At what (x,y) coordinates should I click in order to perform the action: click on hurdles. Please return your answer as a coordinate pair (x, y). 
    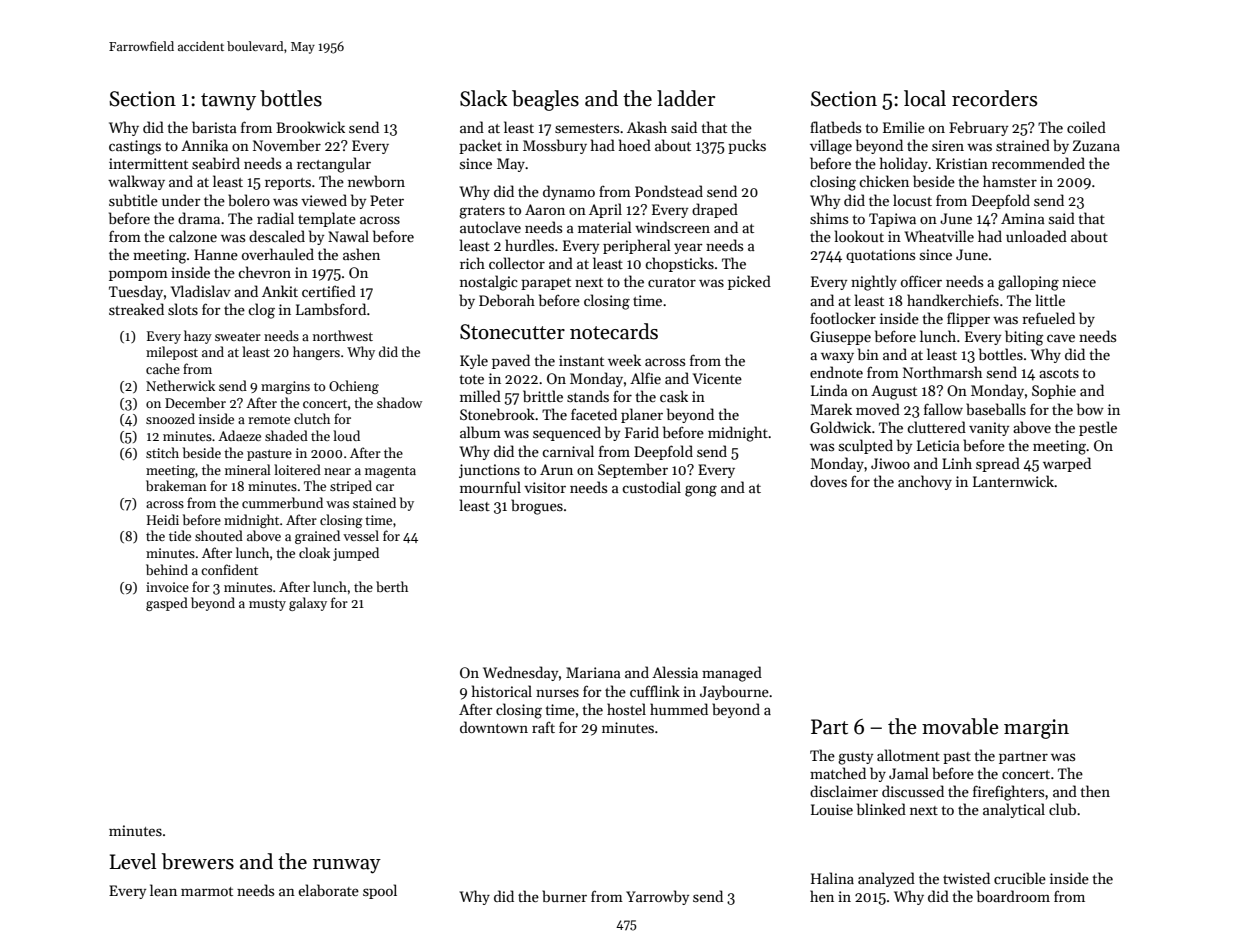
    Looking at the image, I should click on (529, 245).
